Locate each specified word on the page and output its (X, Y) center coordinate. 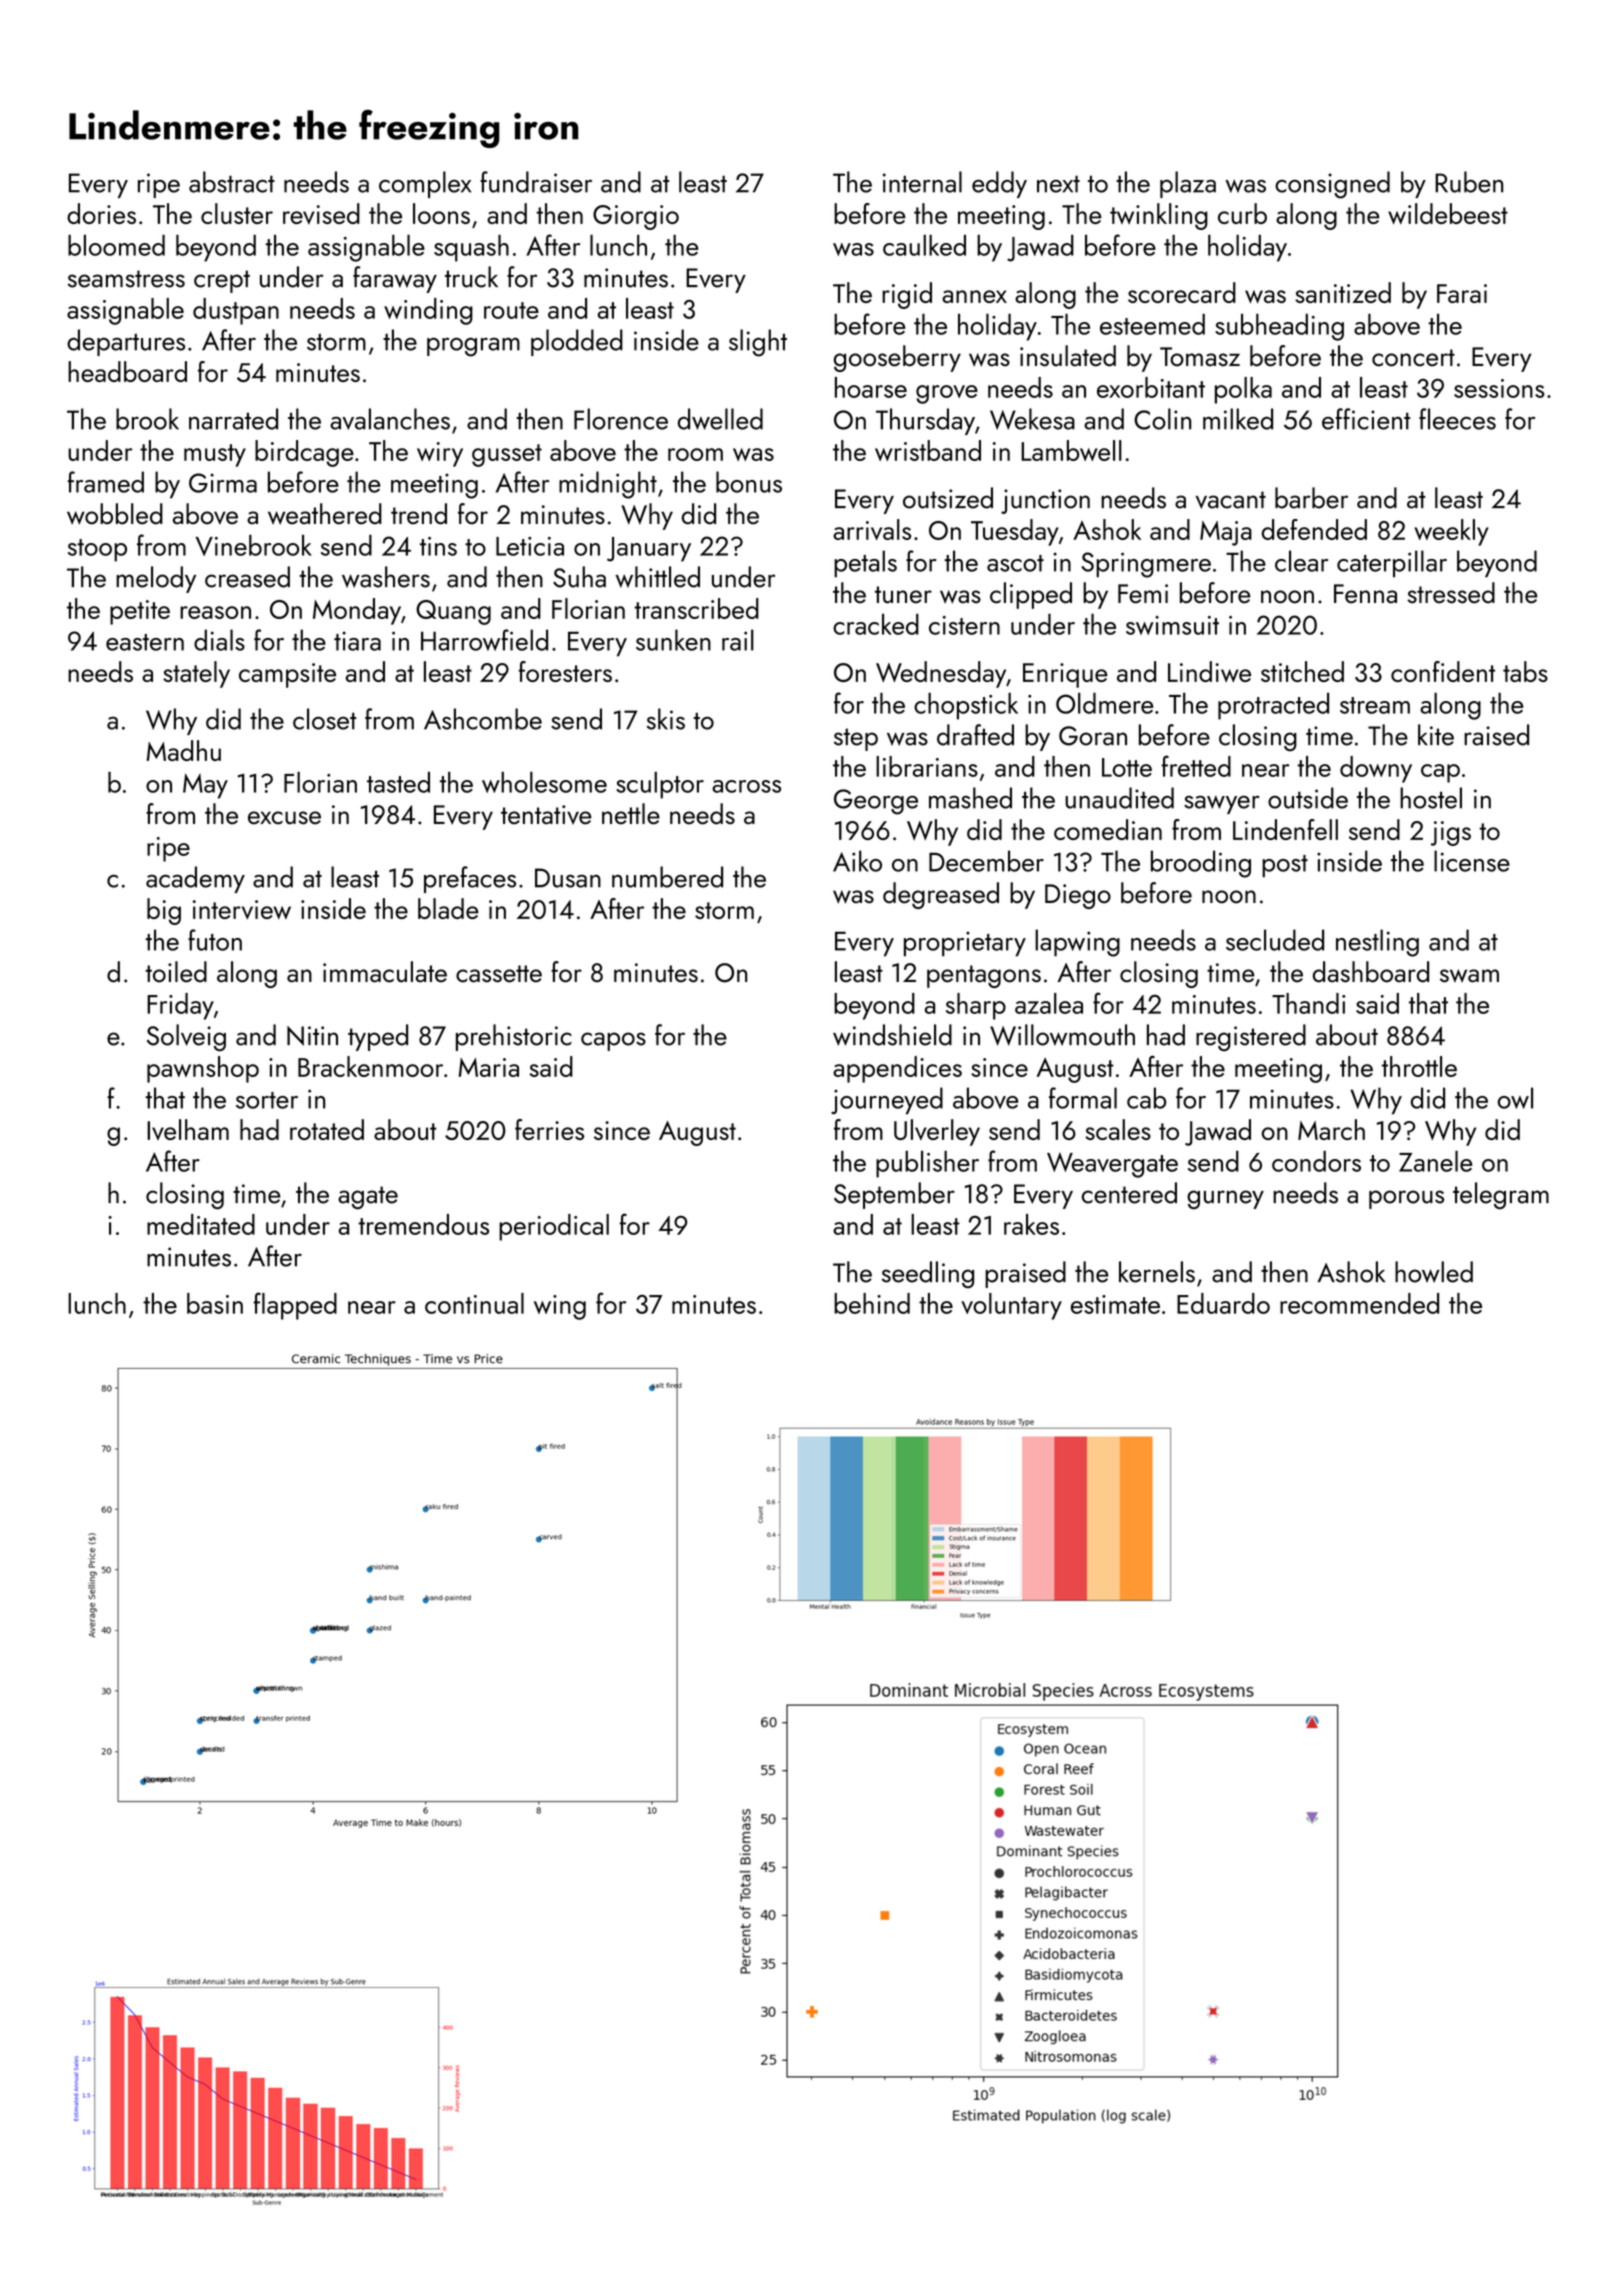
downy (1376, 769)
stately (196, 674)
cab (1146, 1098)
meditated (201, 1224)
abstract (232, 182)
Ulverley (937, 1132)
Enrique (1065, 675)
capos (613, 1041)
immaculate (385, 972)
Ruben (1469, 182)
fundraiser (536, 182)
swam (1469, 976)
